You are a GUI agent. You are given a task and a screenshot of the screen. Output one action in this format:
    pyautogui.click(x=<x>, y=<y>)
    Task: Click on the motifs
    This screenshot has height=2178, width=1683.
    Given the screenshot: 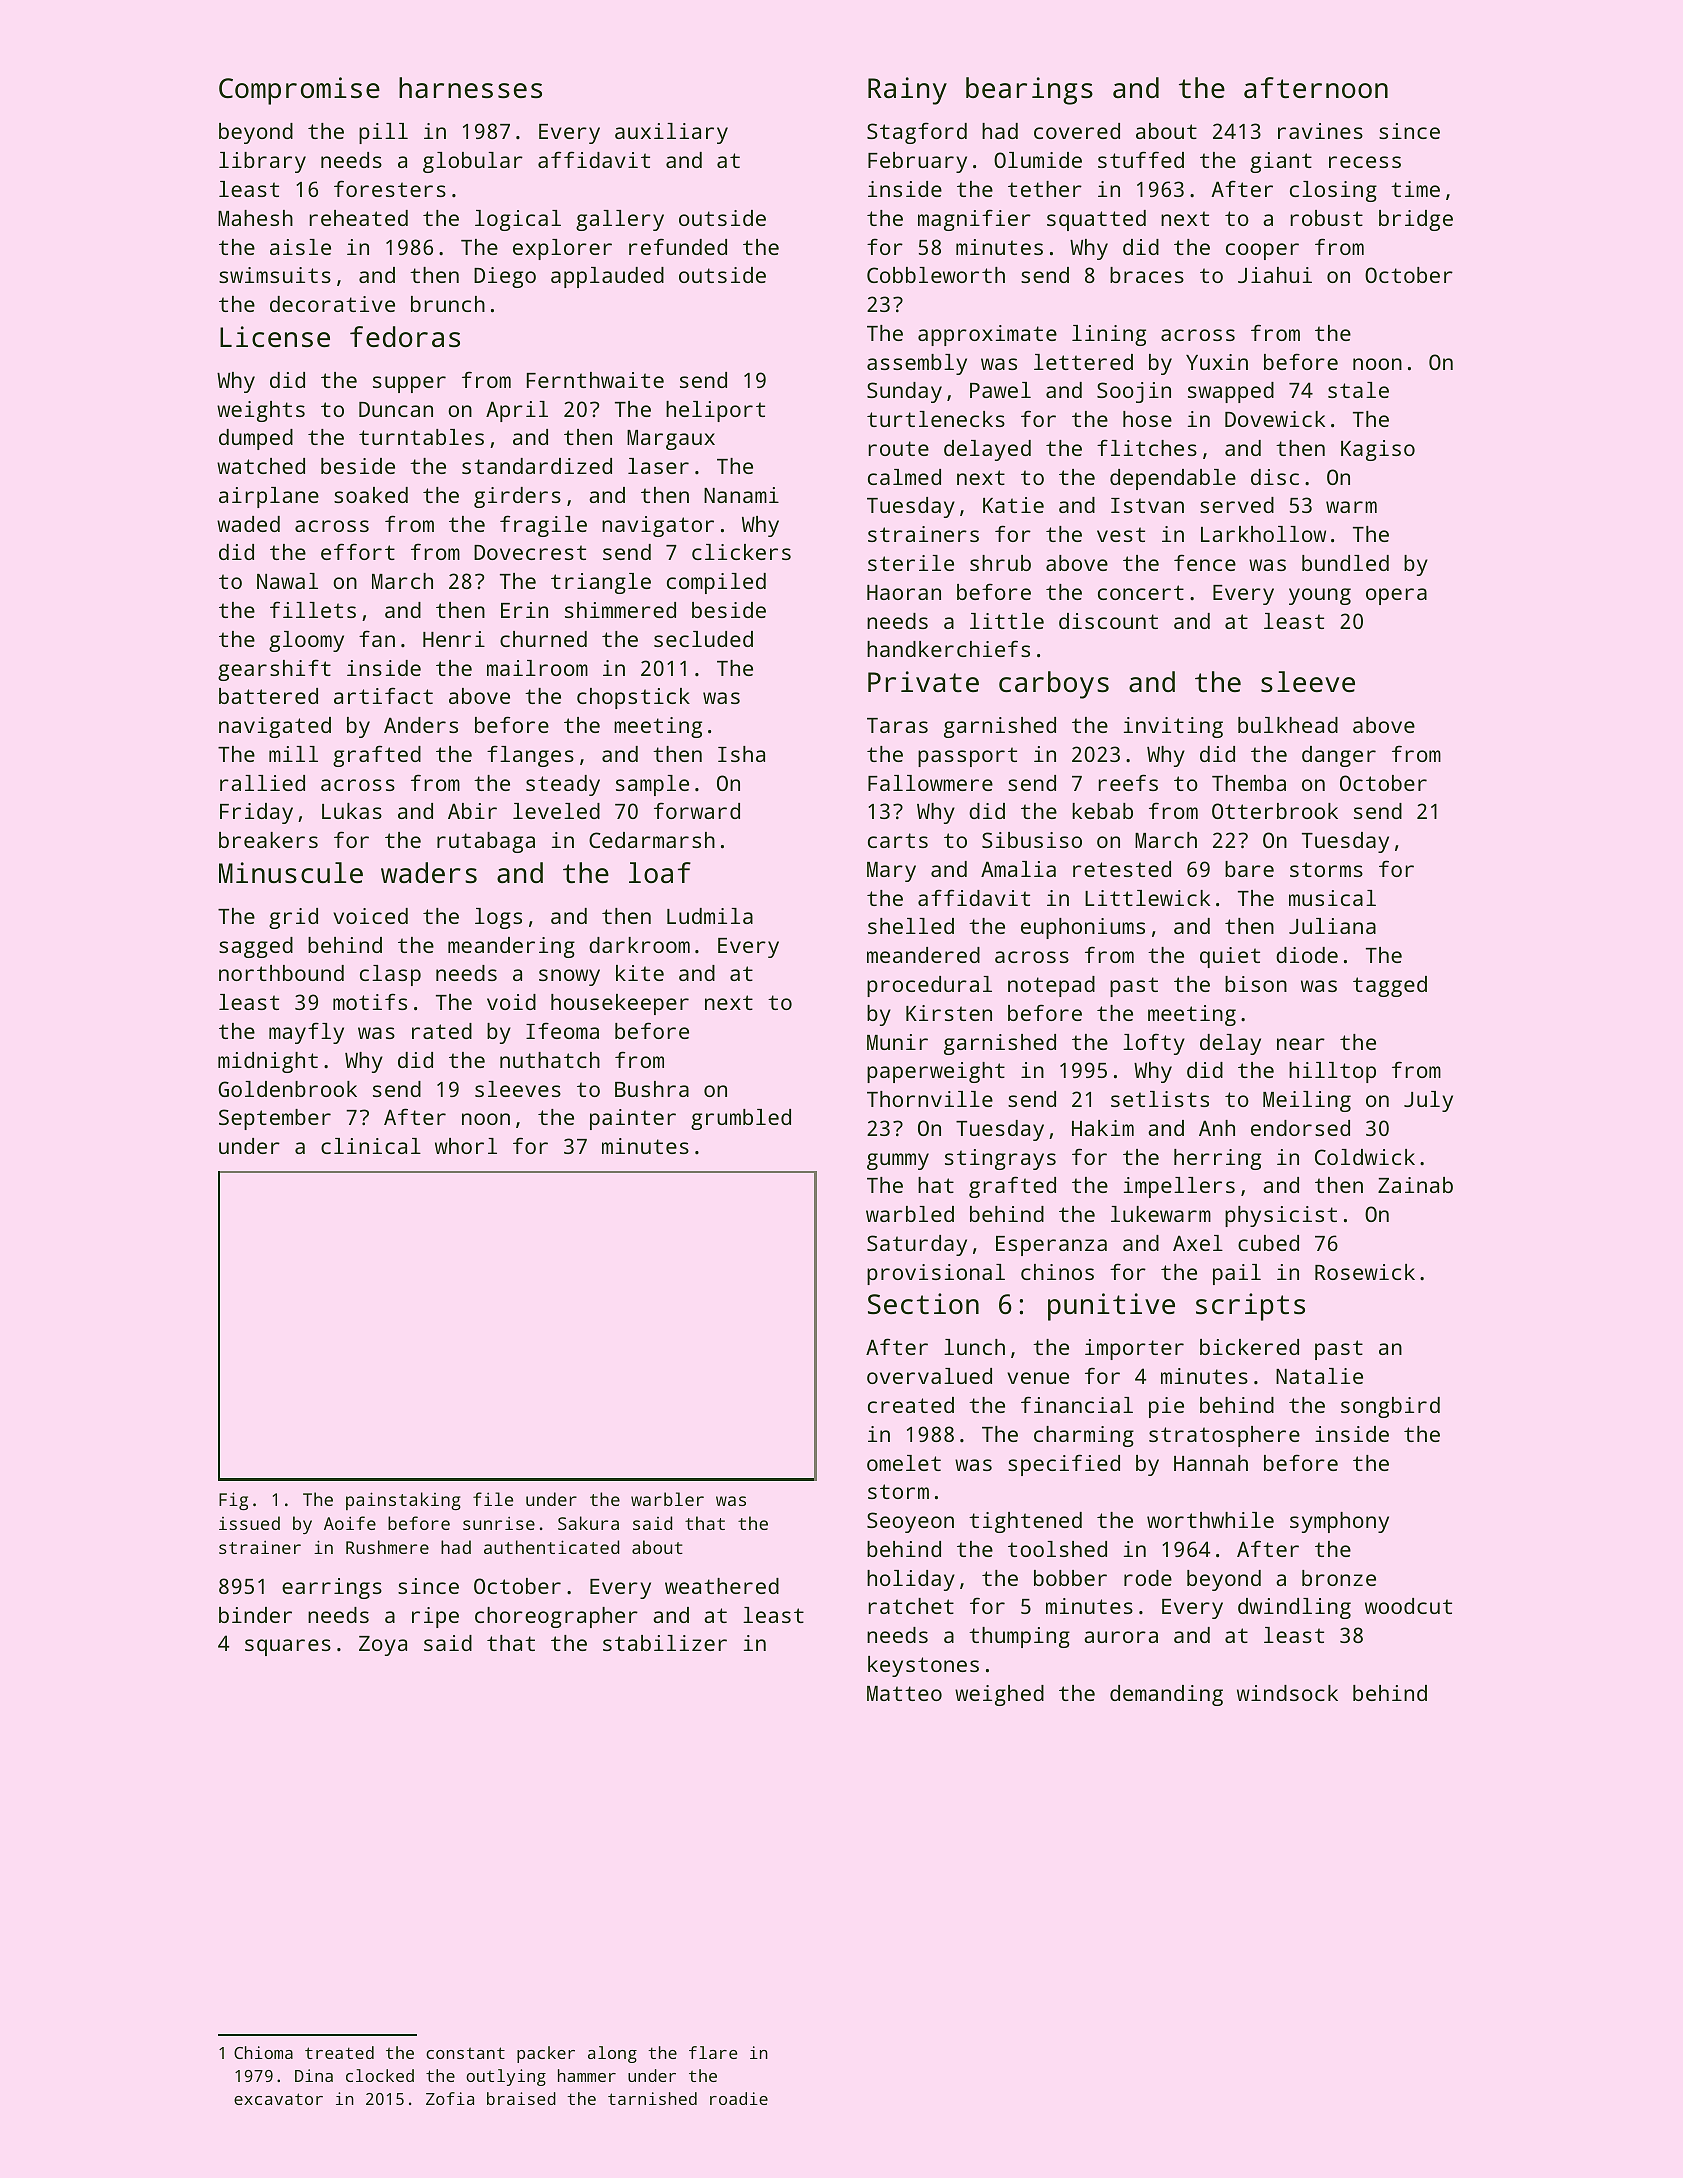 What is the action you would take?
    pyautogui.click(x=370, y=1001)
